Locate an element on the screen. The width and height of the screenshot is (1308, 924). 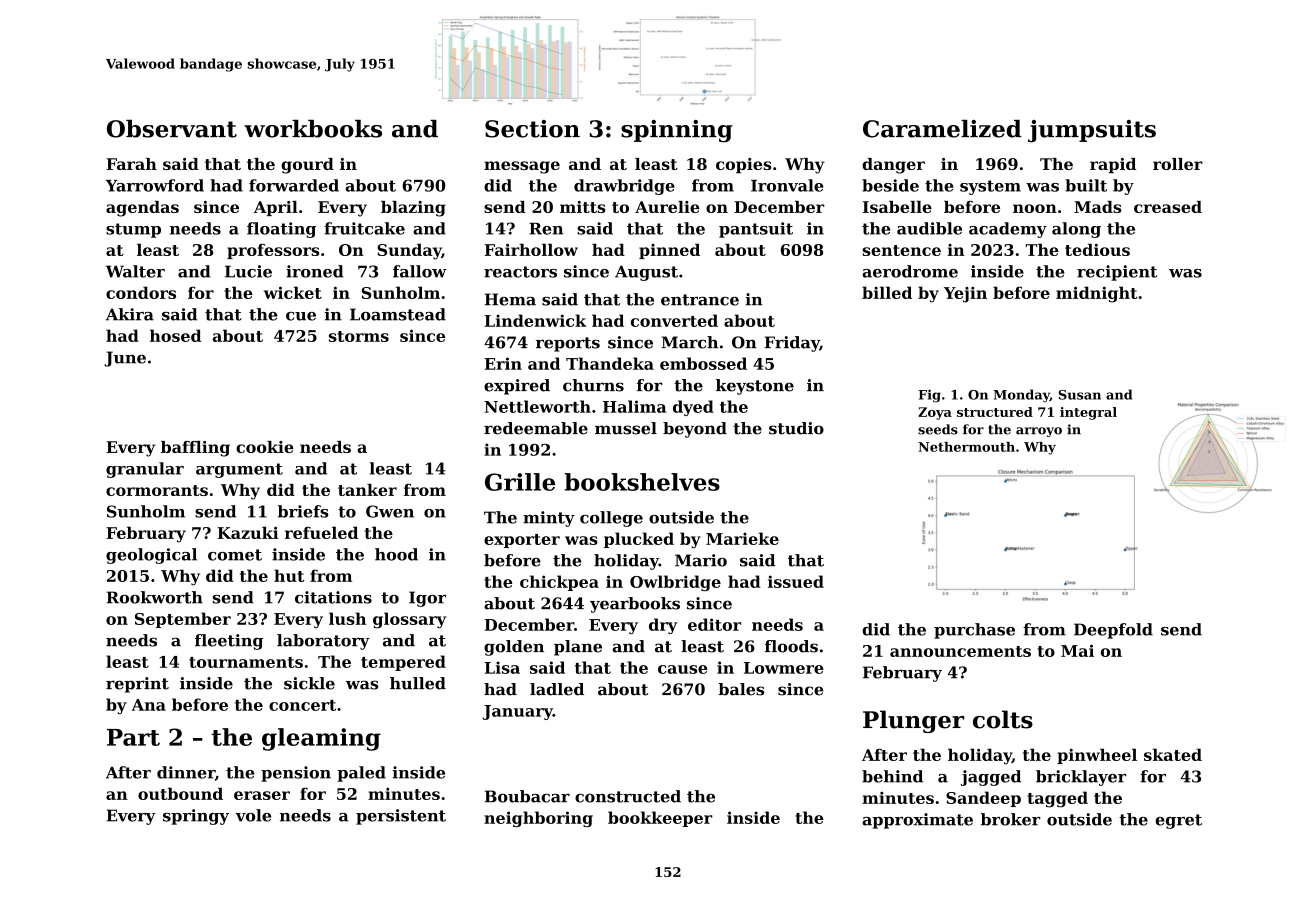
billed is located at coordinates (887, 292).
